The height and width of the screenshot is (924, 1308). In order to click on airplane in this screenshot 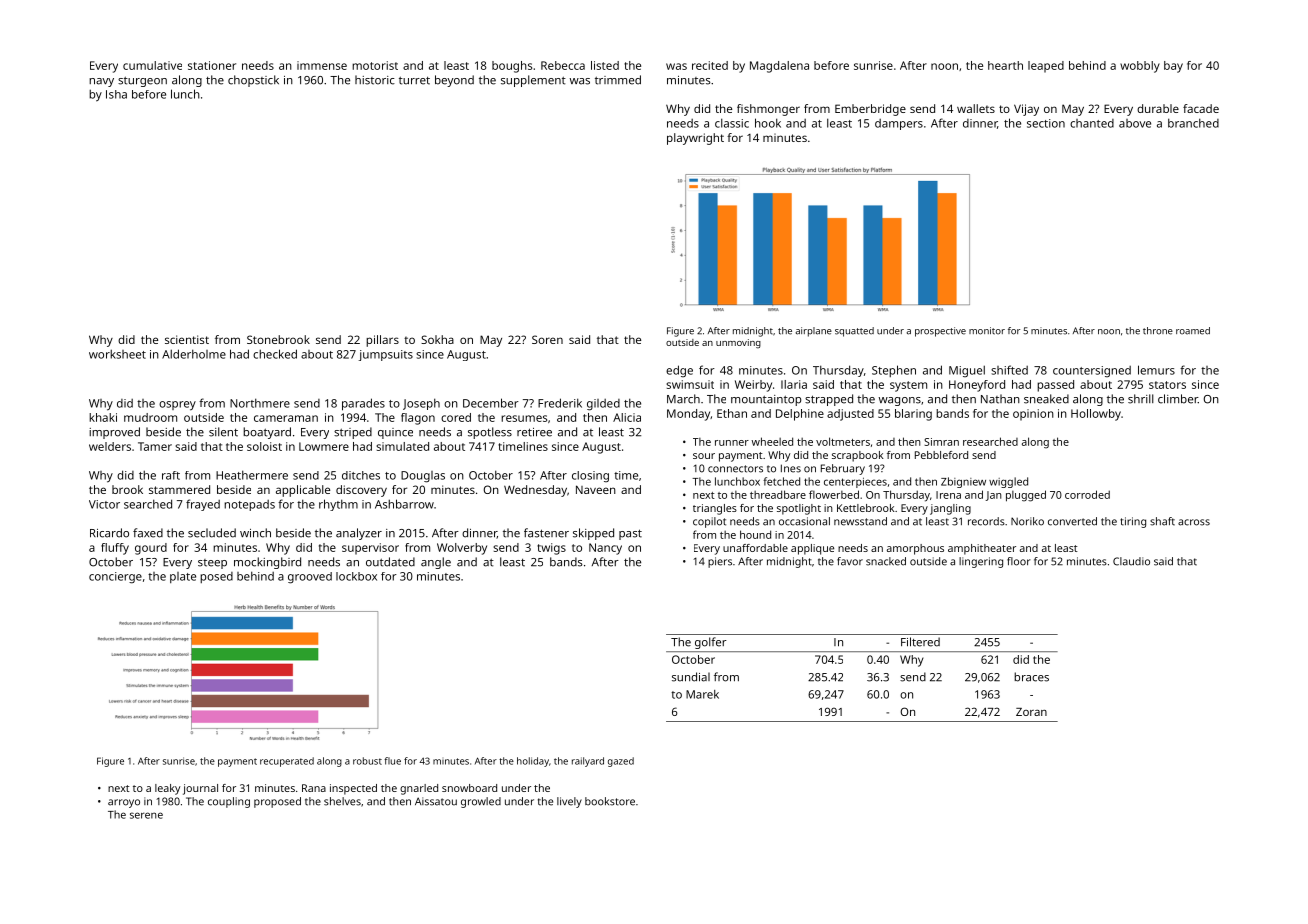, I will do `click(814, 332)`.
